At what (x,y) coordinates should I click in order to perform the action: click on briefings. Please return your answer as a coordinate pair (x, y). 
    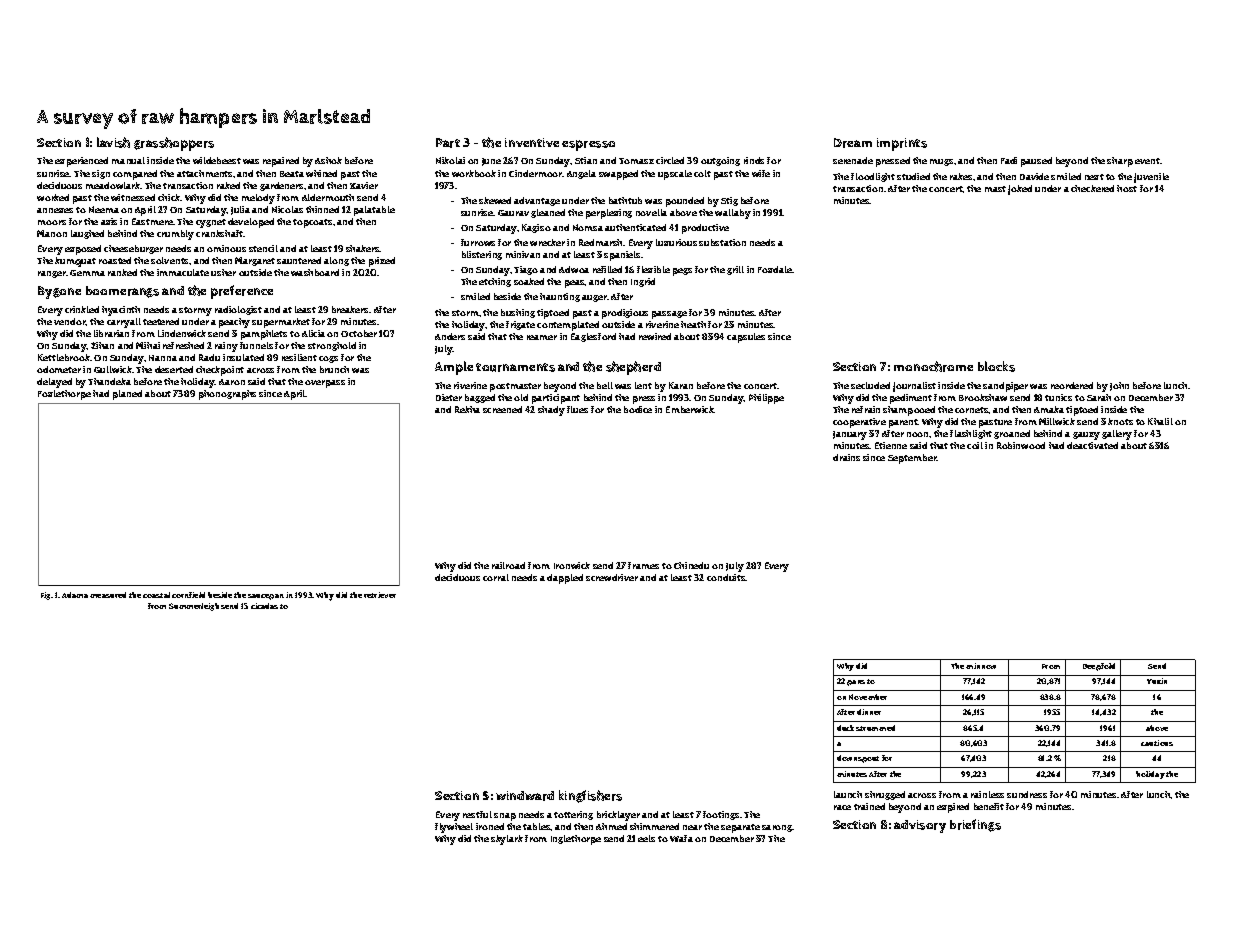
    Looking at the image, I should click on (975, 825).
